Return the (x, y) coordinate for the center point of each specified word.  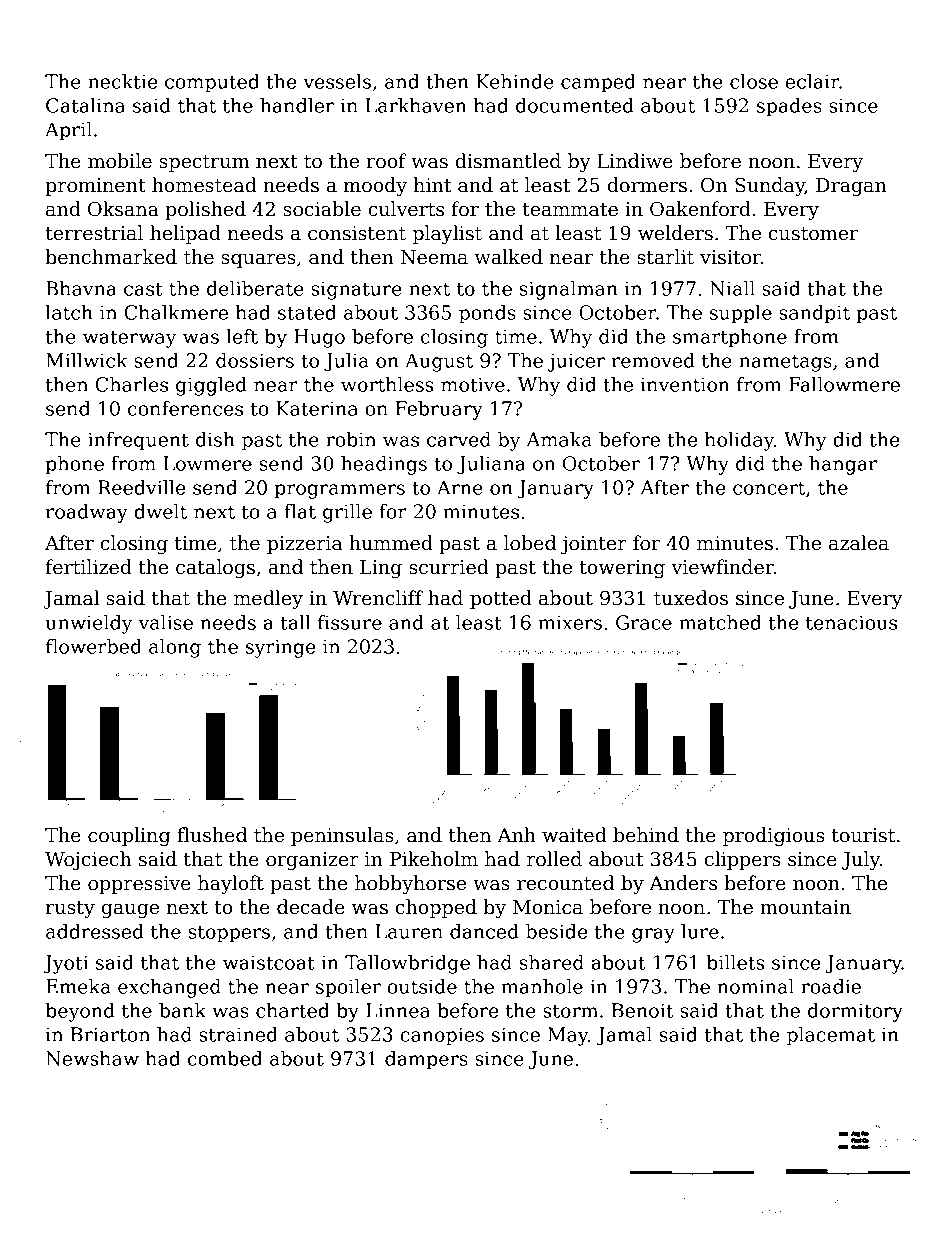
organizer (312, 861)
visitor (730, 257)
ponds (487, 314)
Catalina (85, 105)
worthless (387, 384)
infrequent (138, 441)
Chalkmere (176, 312)
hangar (843, 465)
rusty (70, 909)
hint (432, 185)
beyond (80, 1012)
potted (501, 599)
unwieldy (89, 624)
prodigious (774, 836)
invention (685, 384)
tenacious (851, 622)
